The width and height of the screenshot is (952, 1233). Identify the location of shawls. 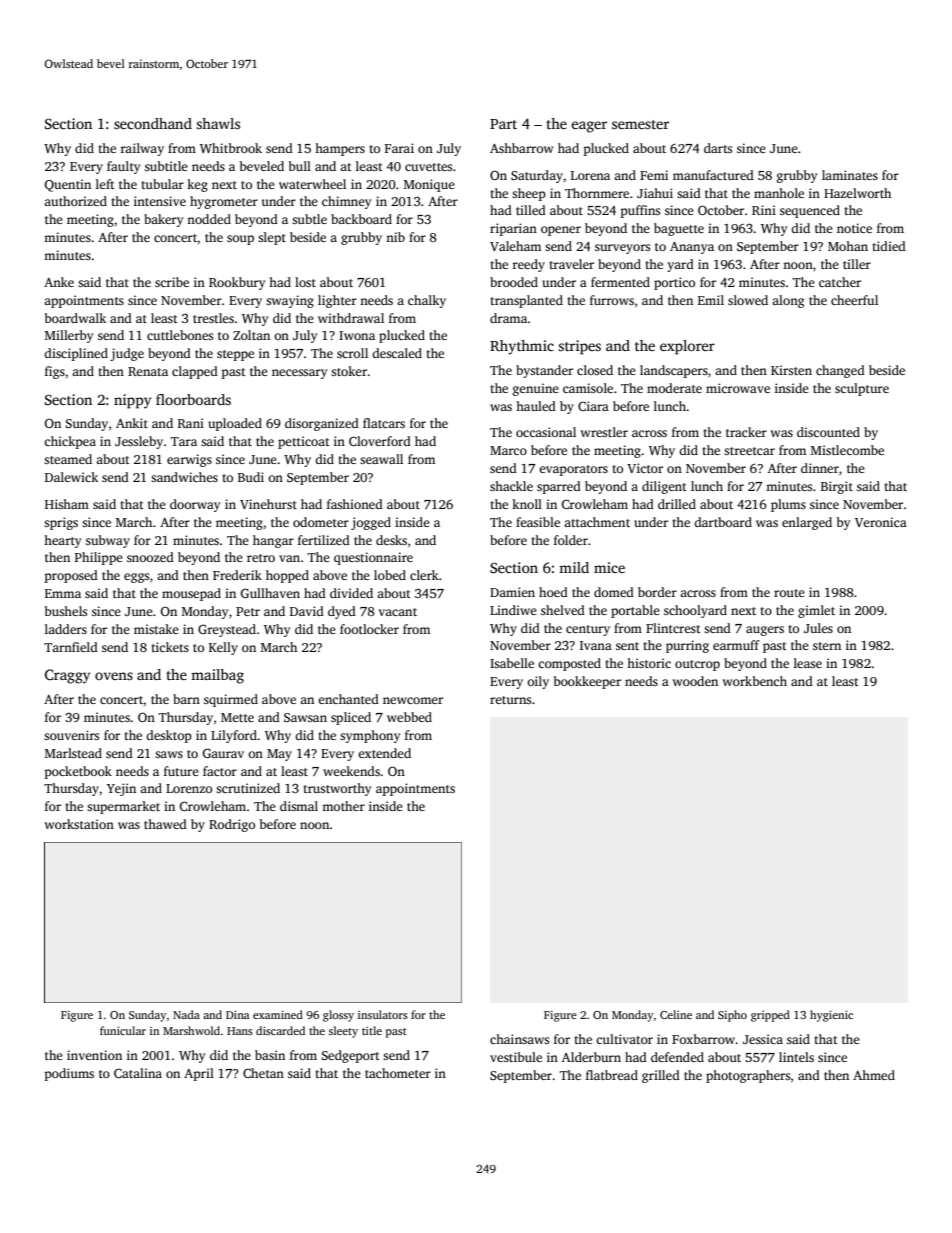
(218, 123).
